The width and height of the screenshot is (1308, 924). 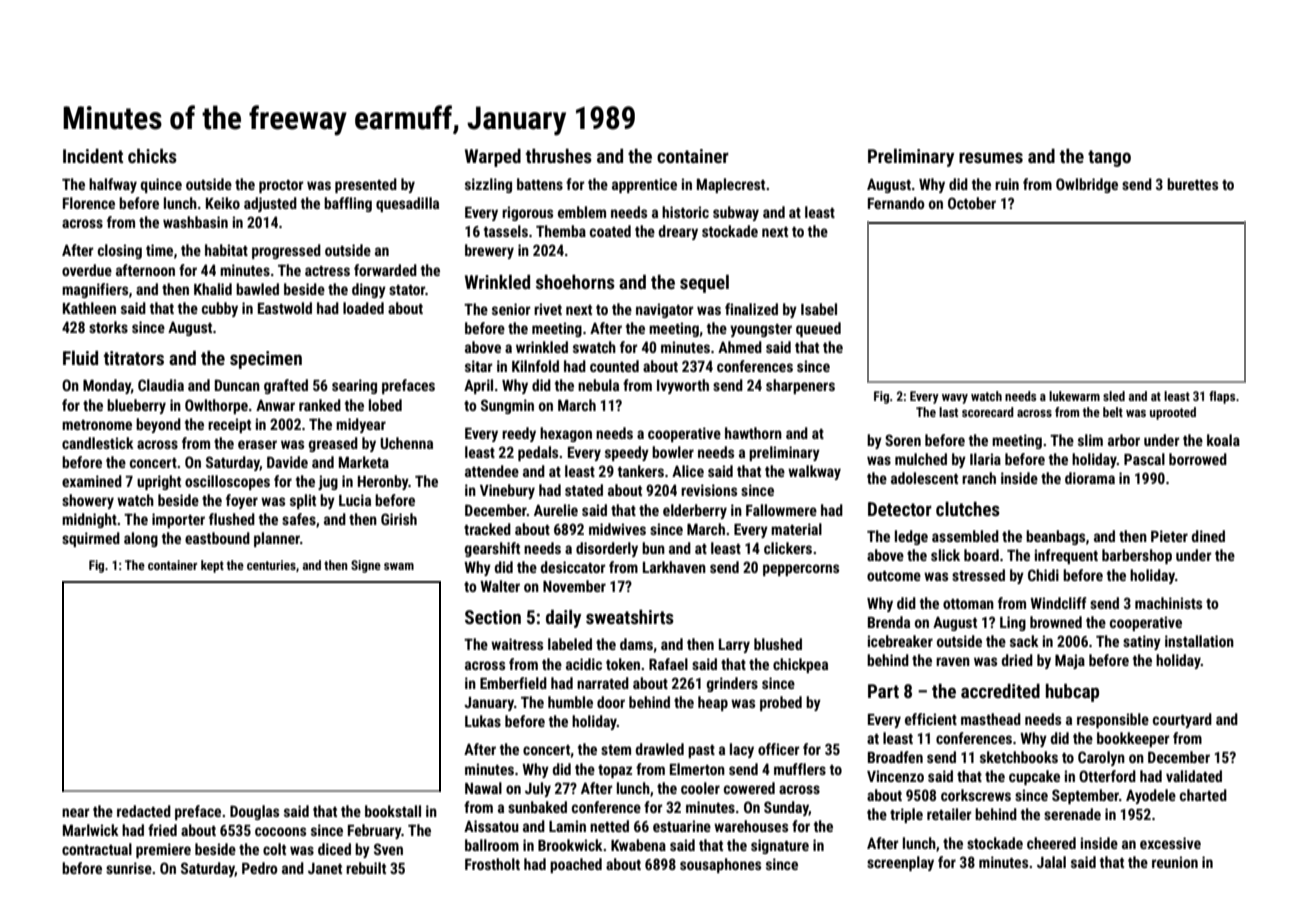 What do you see at coordinates (818, 329) in the screenshot?
I see `queued` at bounding box center [818, 329].
